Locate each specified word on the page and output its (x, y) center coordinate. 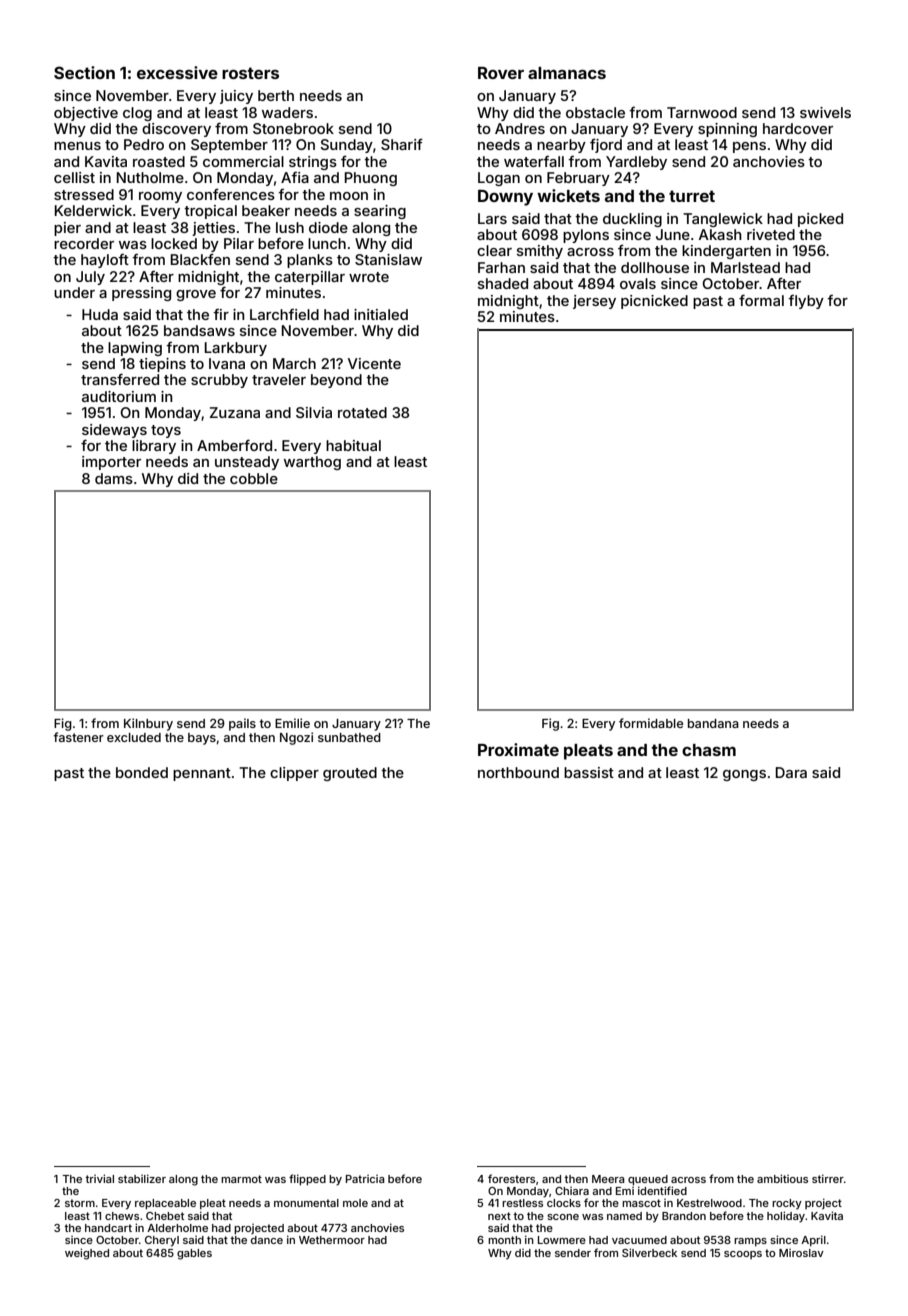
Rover (501, 73)
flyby (806, 302)
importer (111, 463)
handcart (108, 1228)
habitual (353, 445)
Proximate (518, 749)
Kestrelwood (709, 1203)
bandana (713, 723)
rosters (250, 73)
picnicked (654, 302)
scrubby (219, 381)
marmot (241, 1179)
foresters (511, 1178)
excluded (134, 737)
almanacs (567, 73)
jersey (594, 302)
